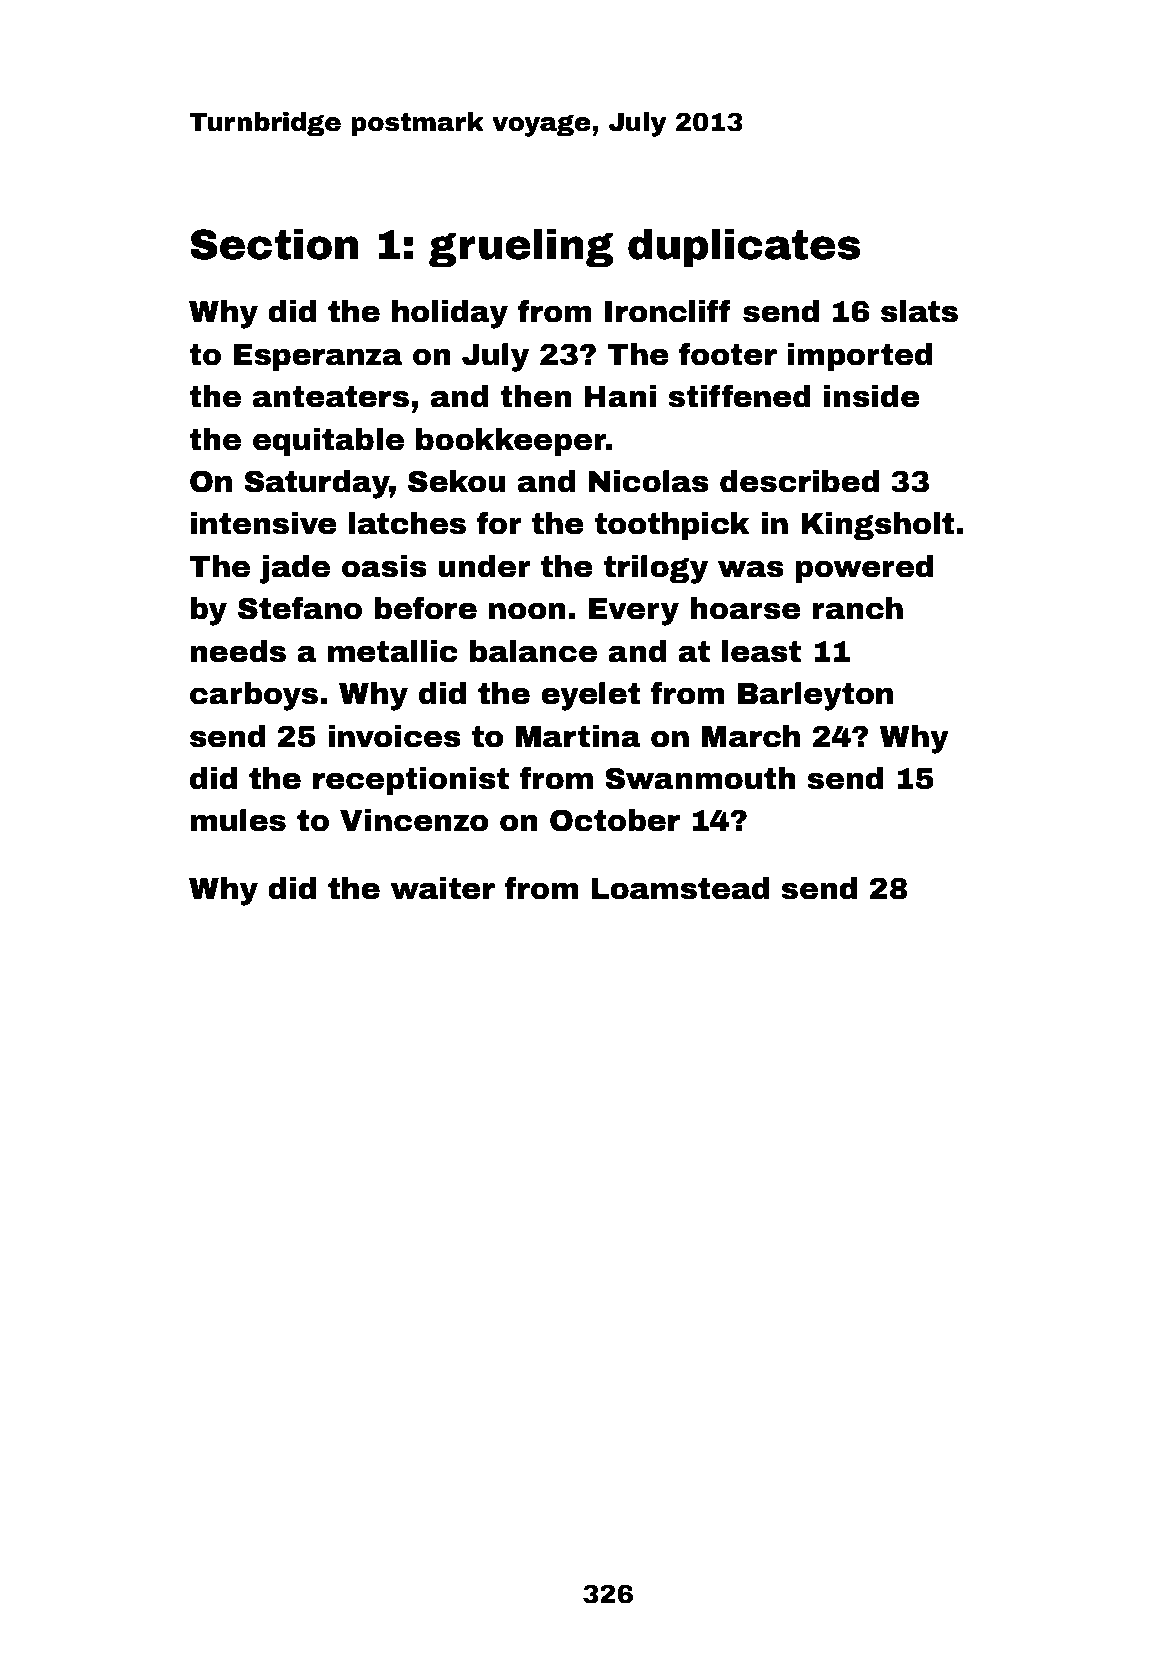  Describe the element at coordinates (739, 396) in the screenshot. I see `stiffened` at that location.
